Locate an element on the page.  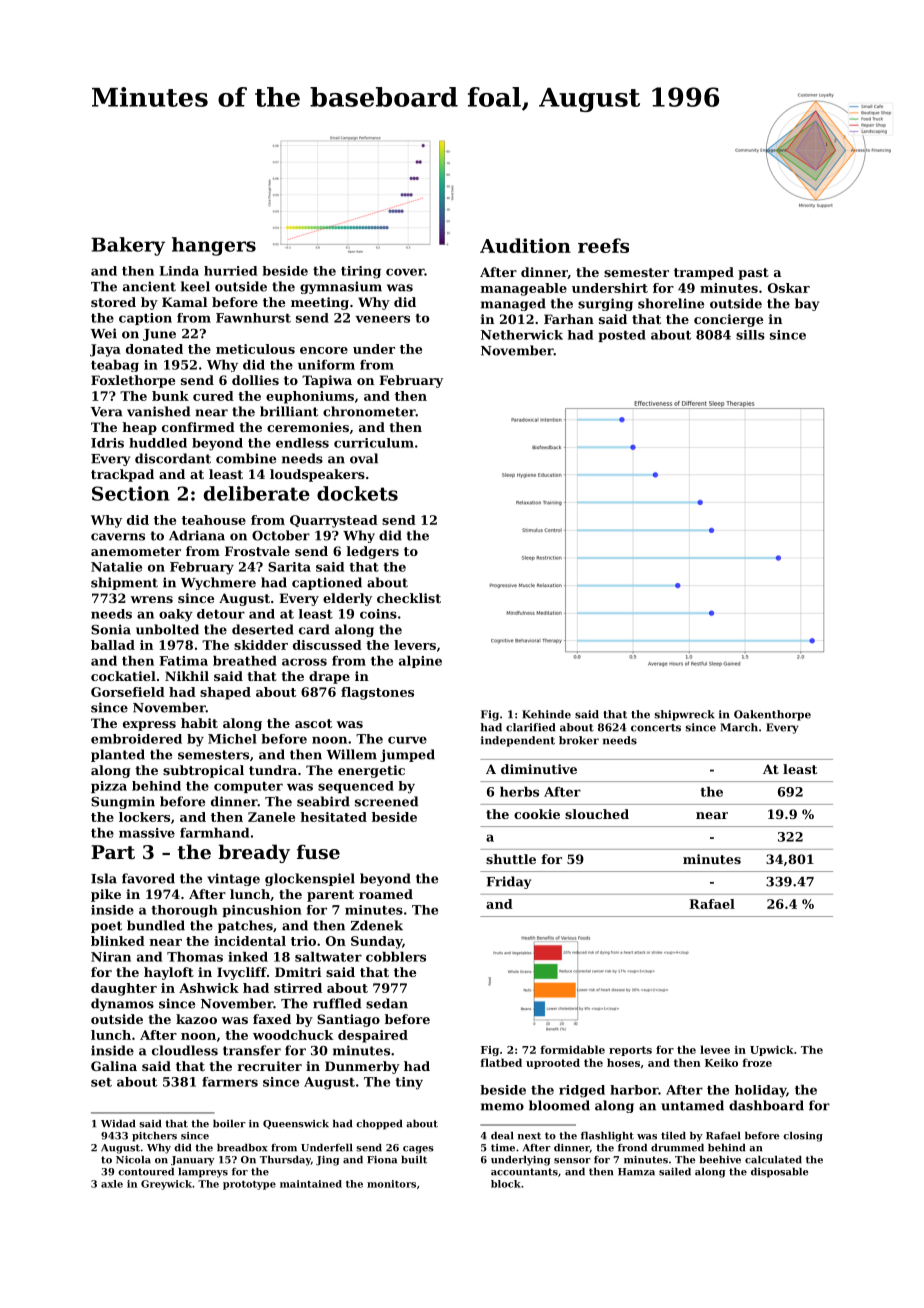
axle is located at coordinates (112, 1184).
